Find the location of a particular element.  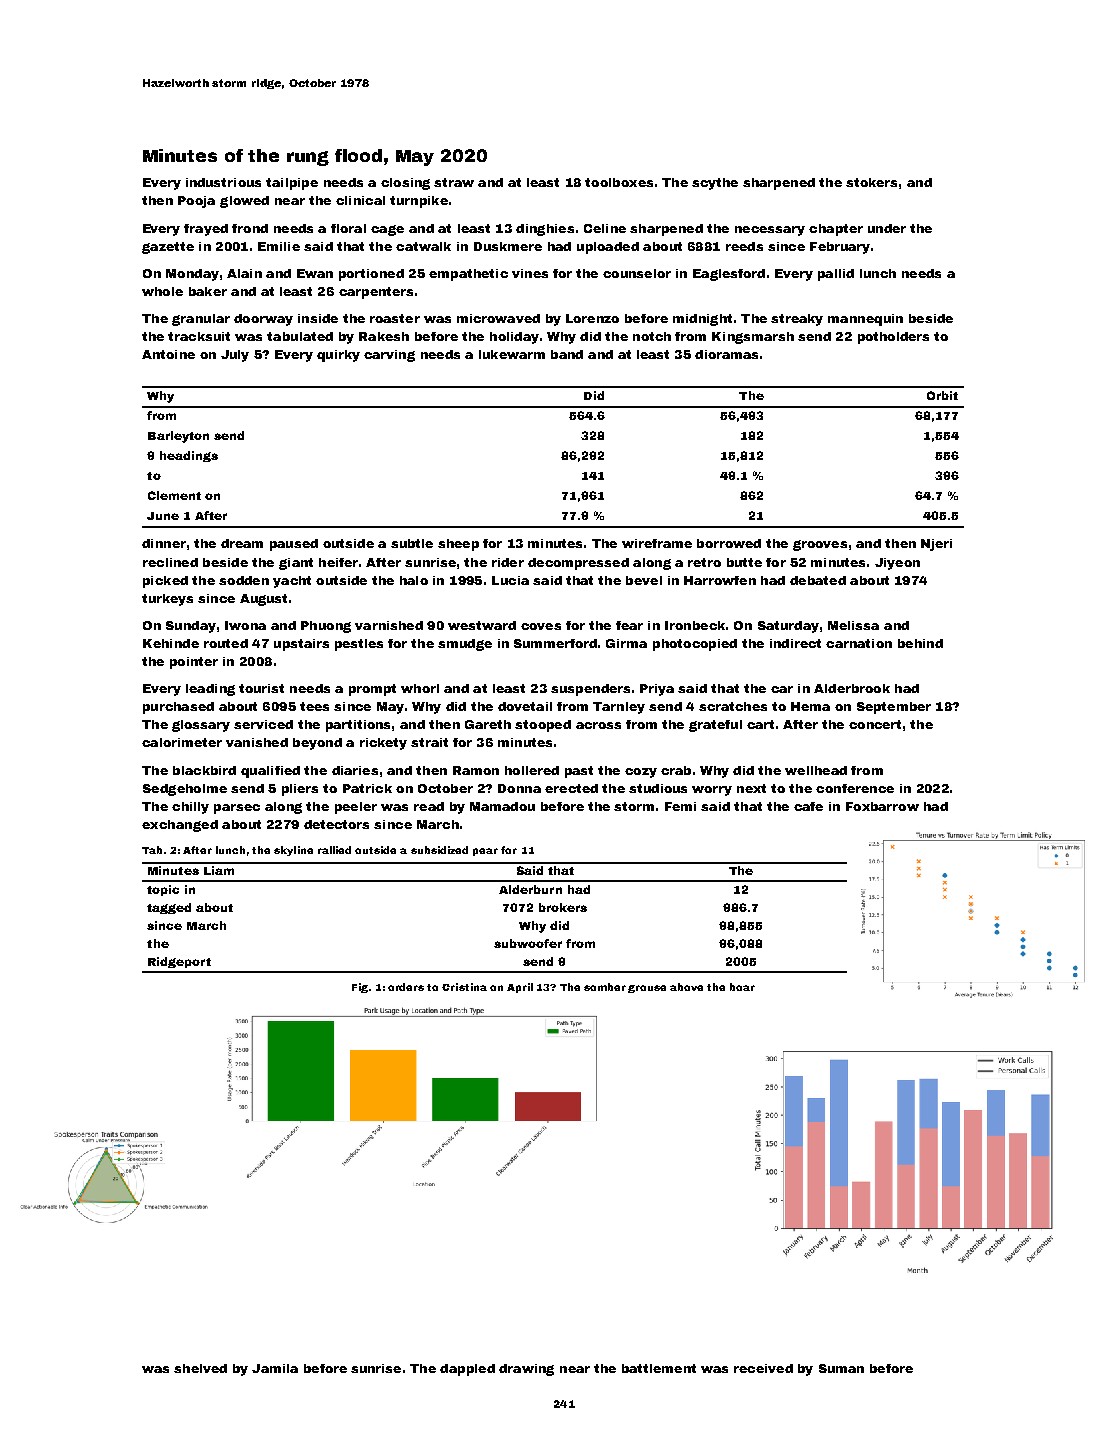

grooves is located at coordinates (820, 545).
